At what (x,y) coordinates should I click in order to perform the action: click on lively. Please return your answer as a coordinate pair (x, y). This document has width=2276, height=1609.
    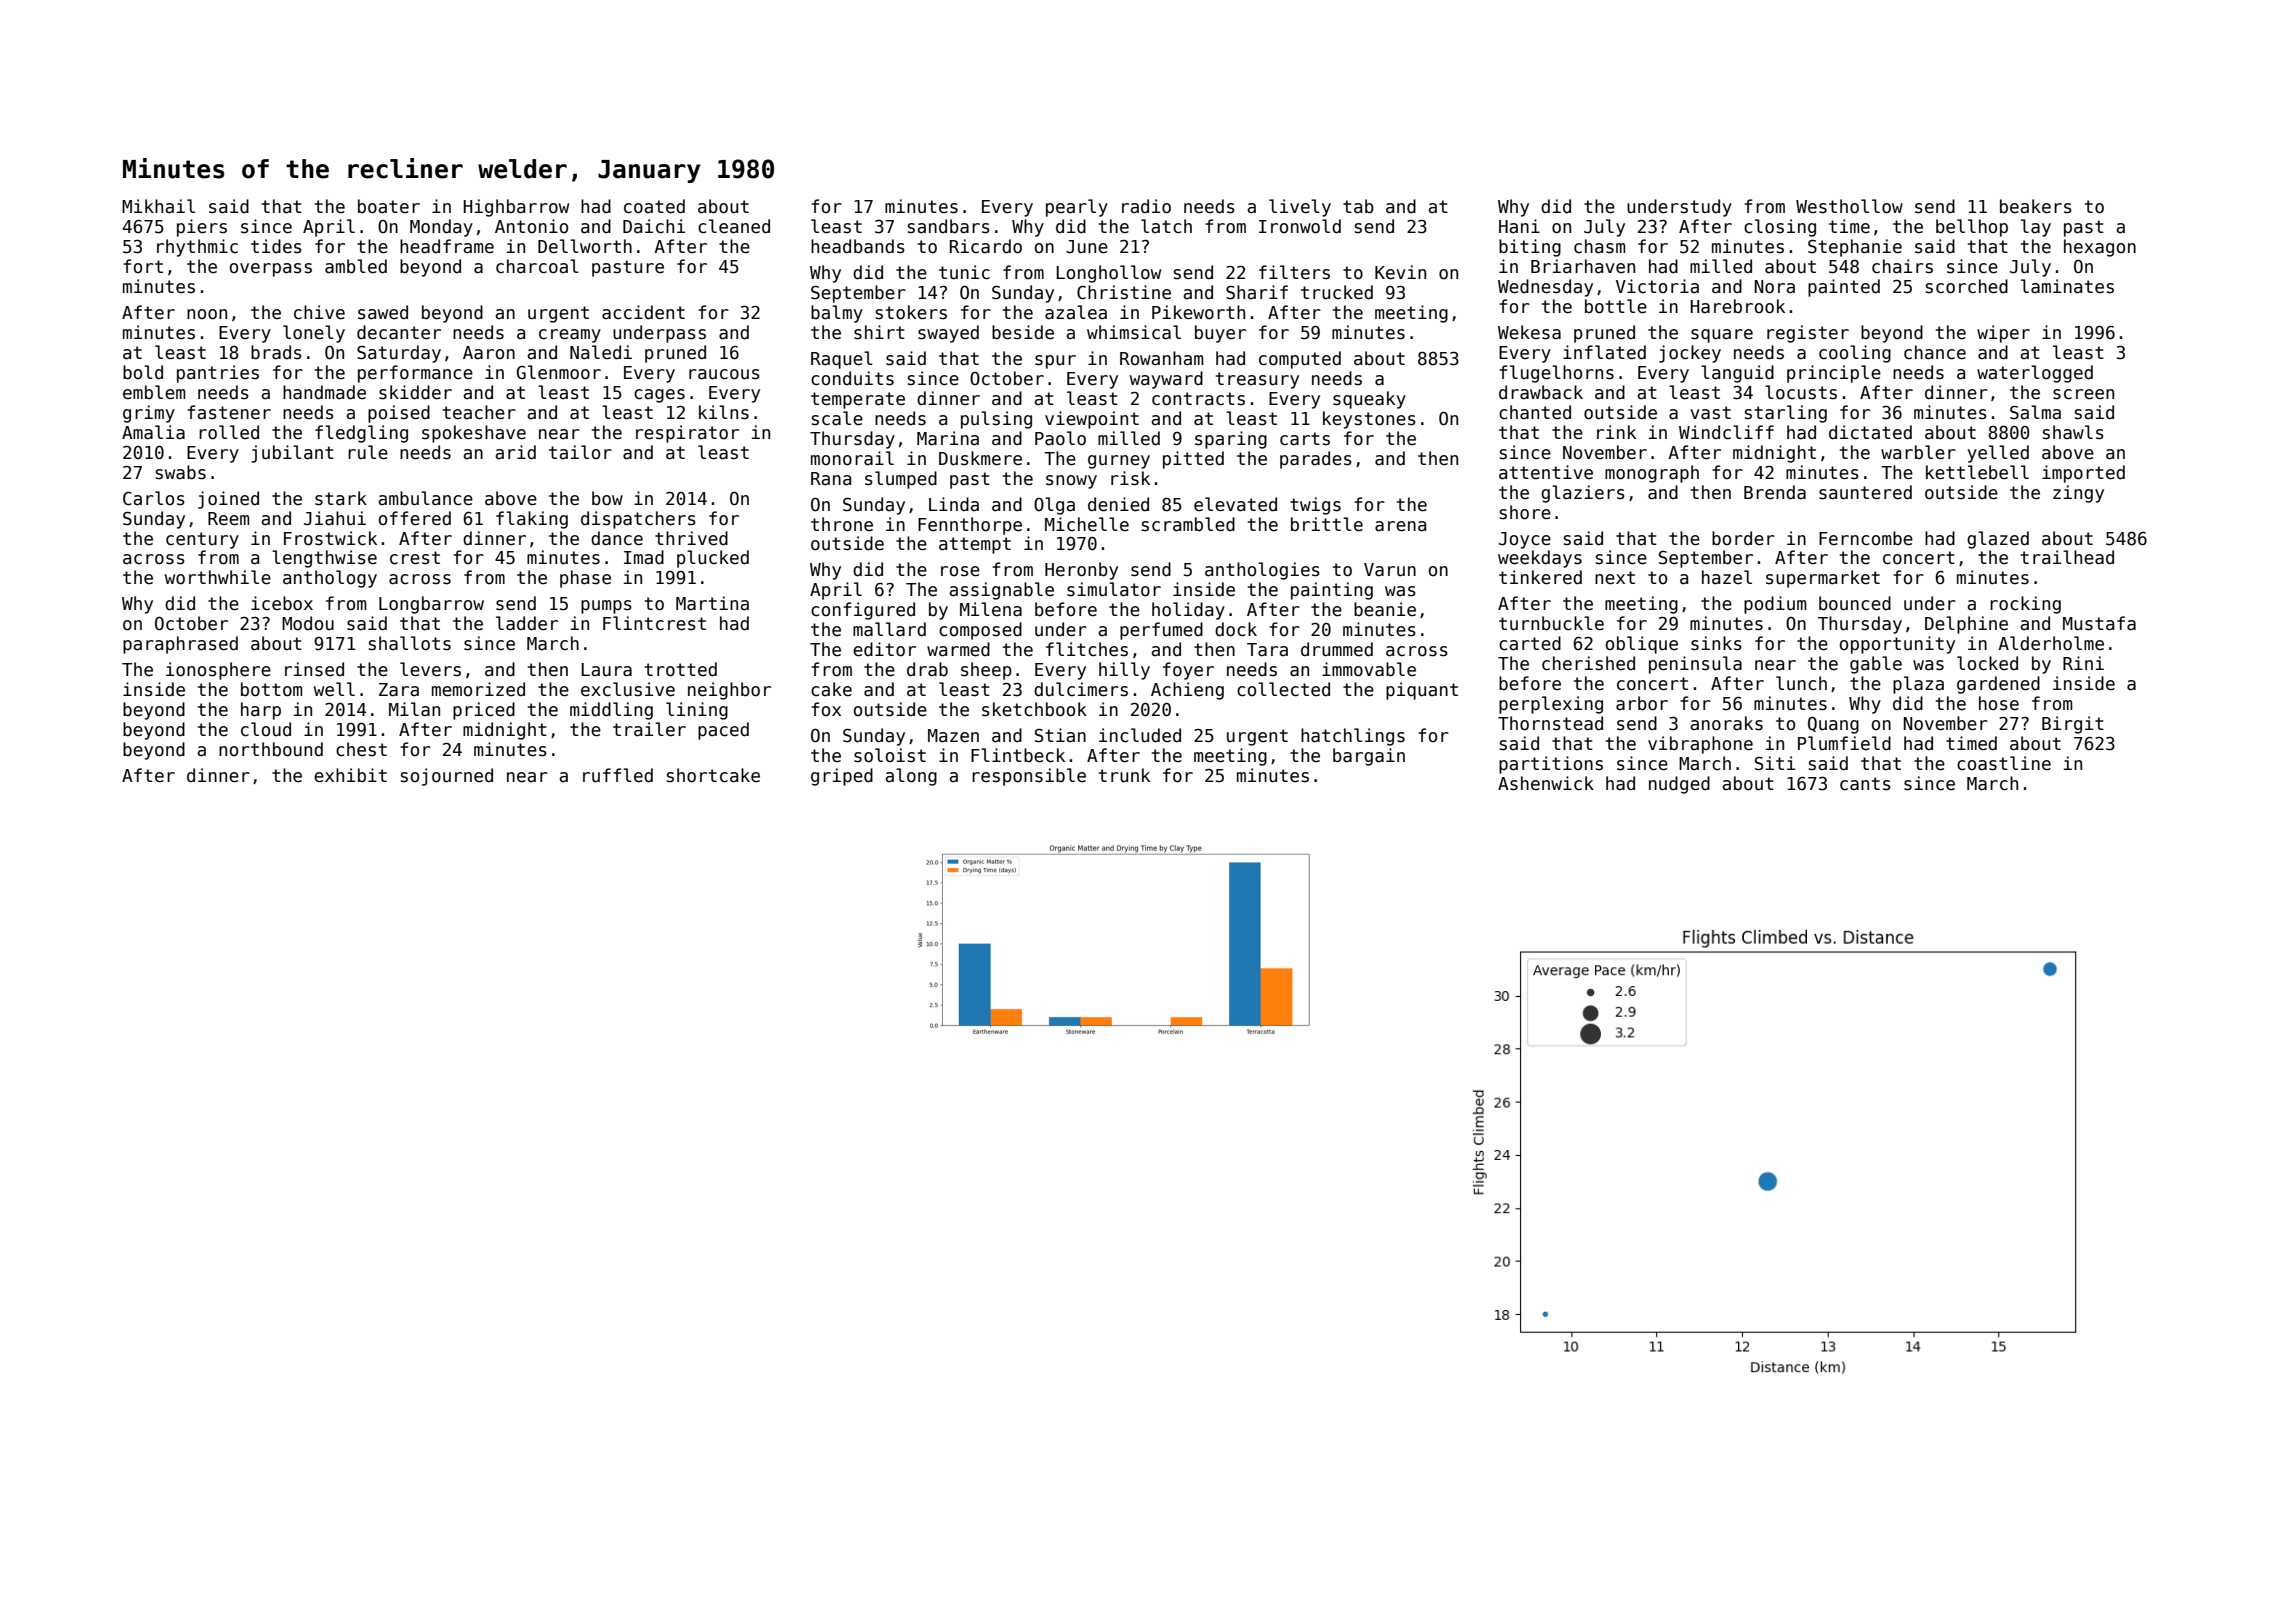
    Looking at the image, I should click on (1300, 208).
